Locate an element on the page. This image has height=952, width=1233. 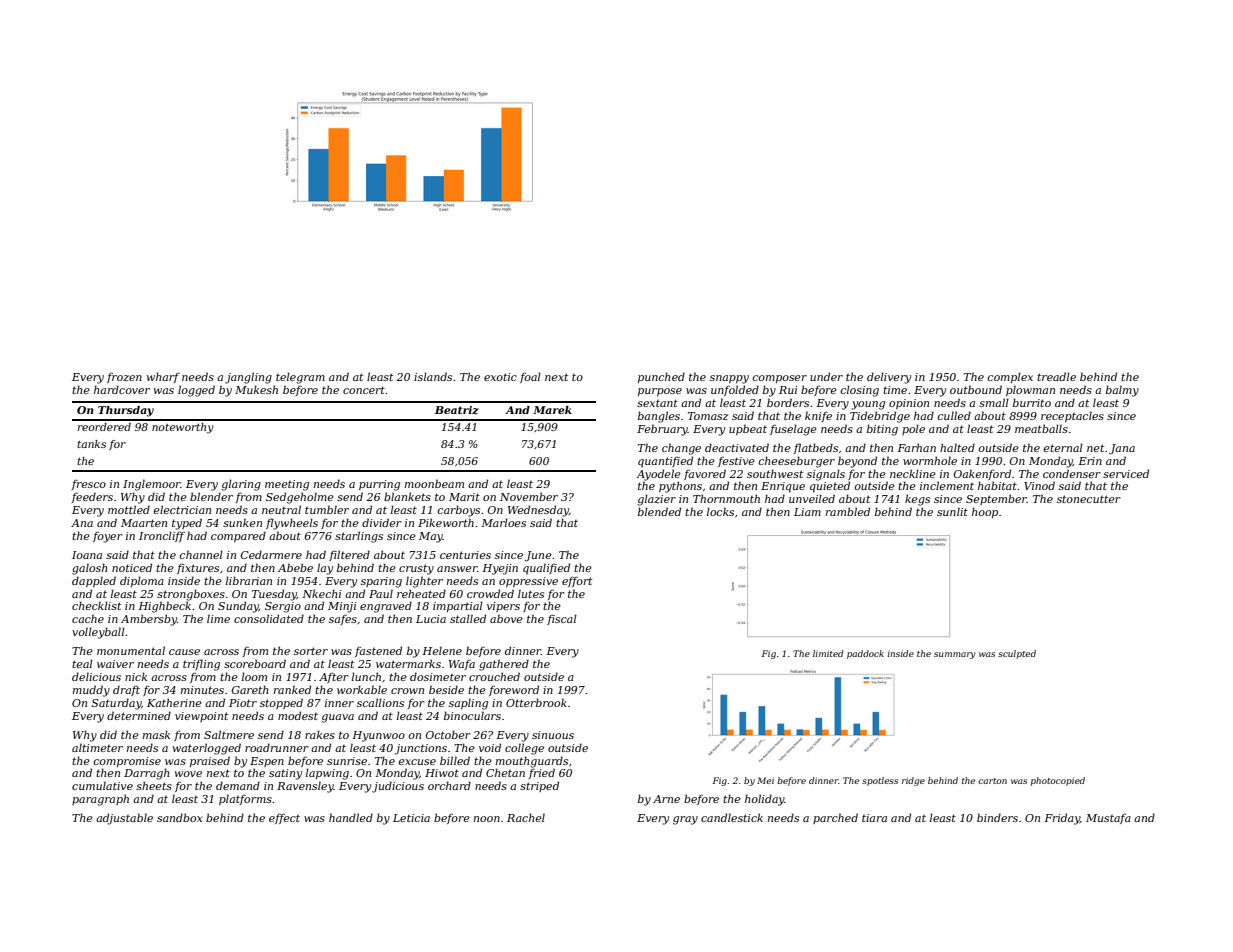
foyer is located at coordinates (108, 537).
